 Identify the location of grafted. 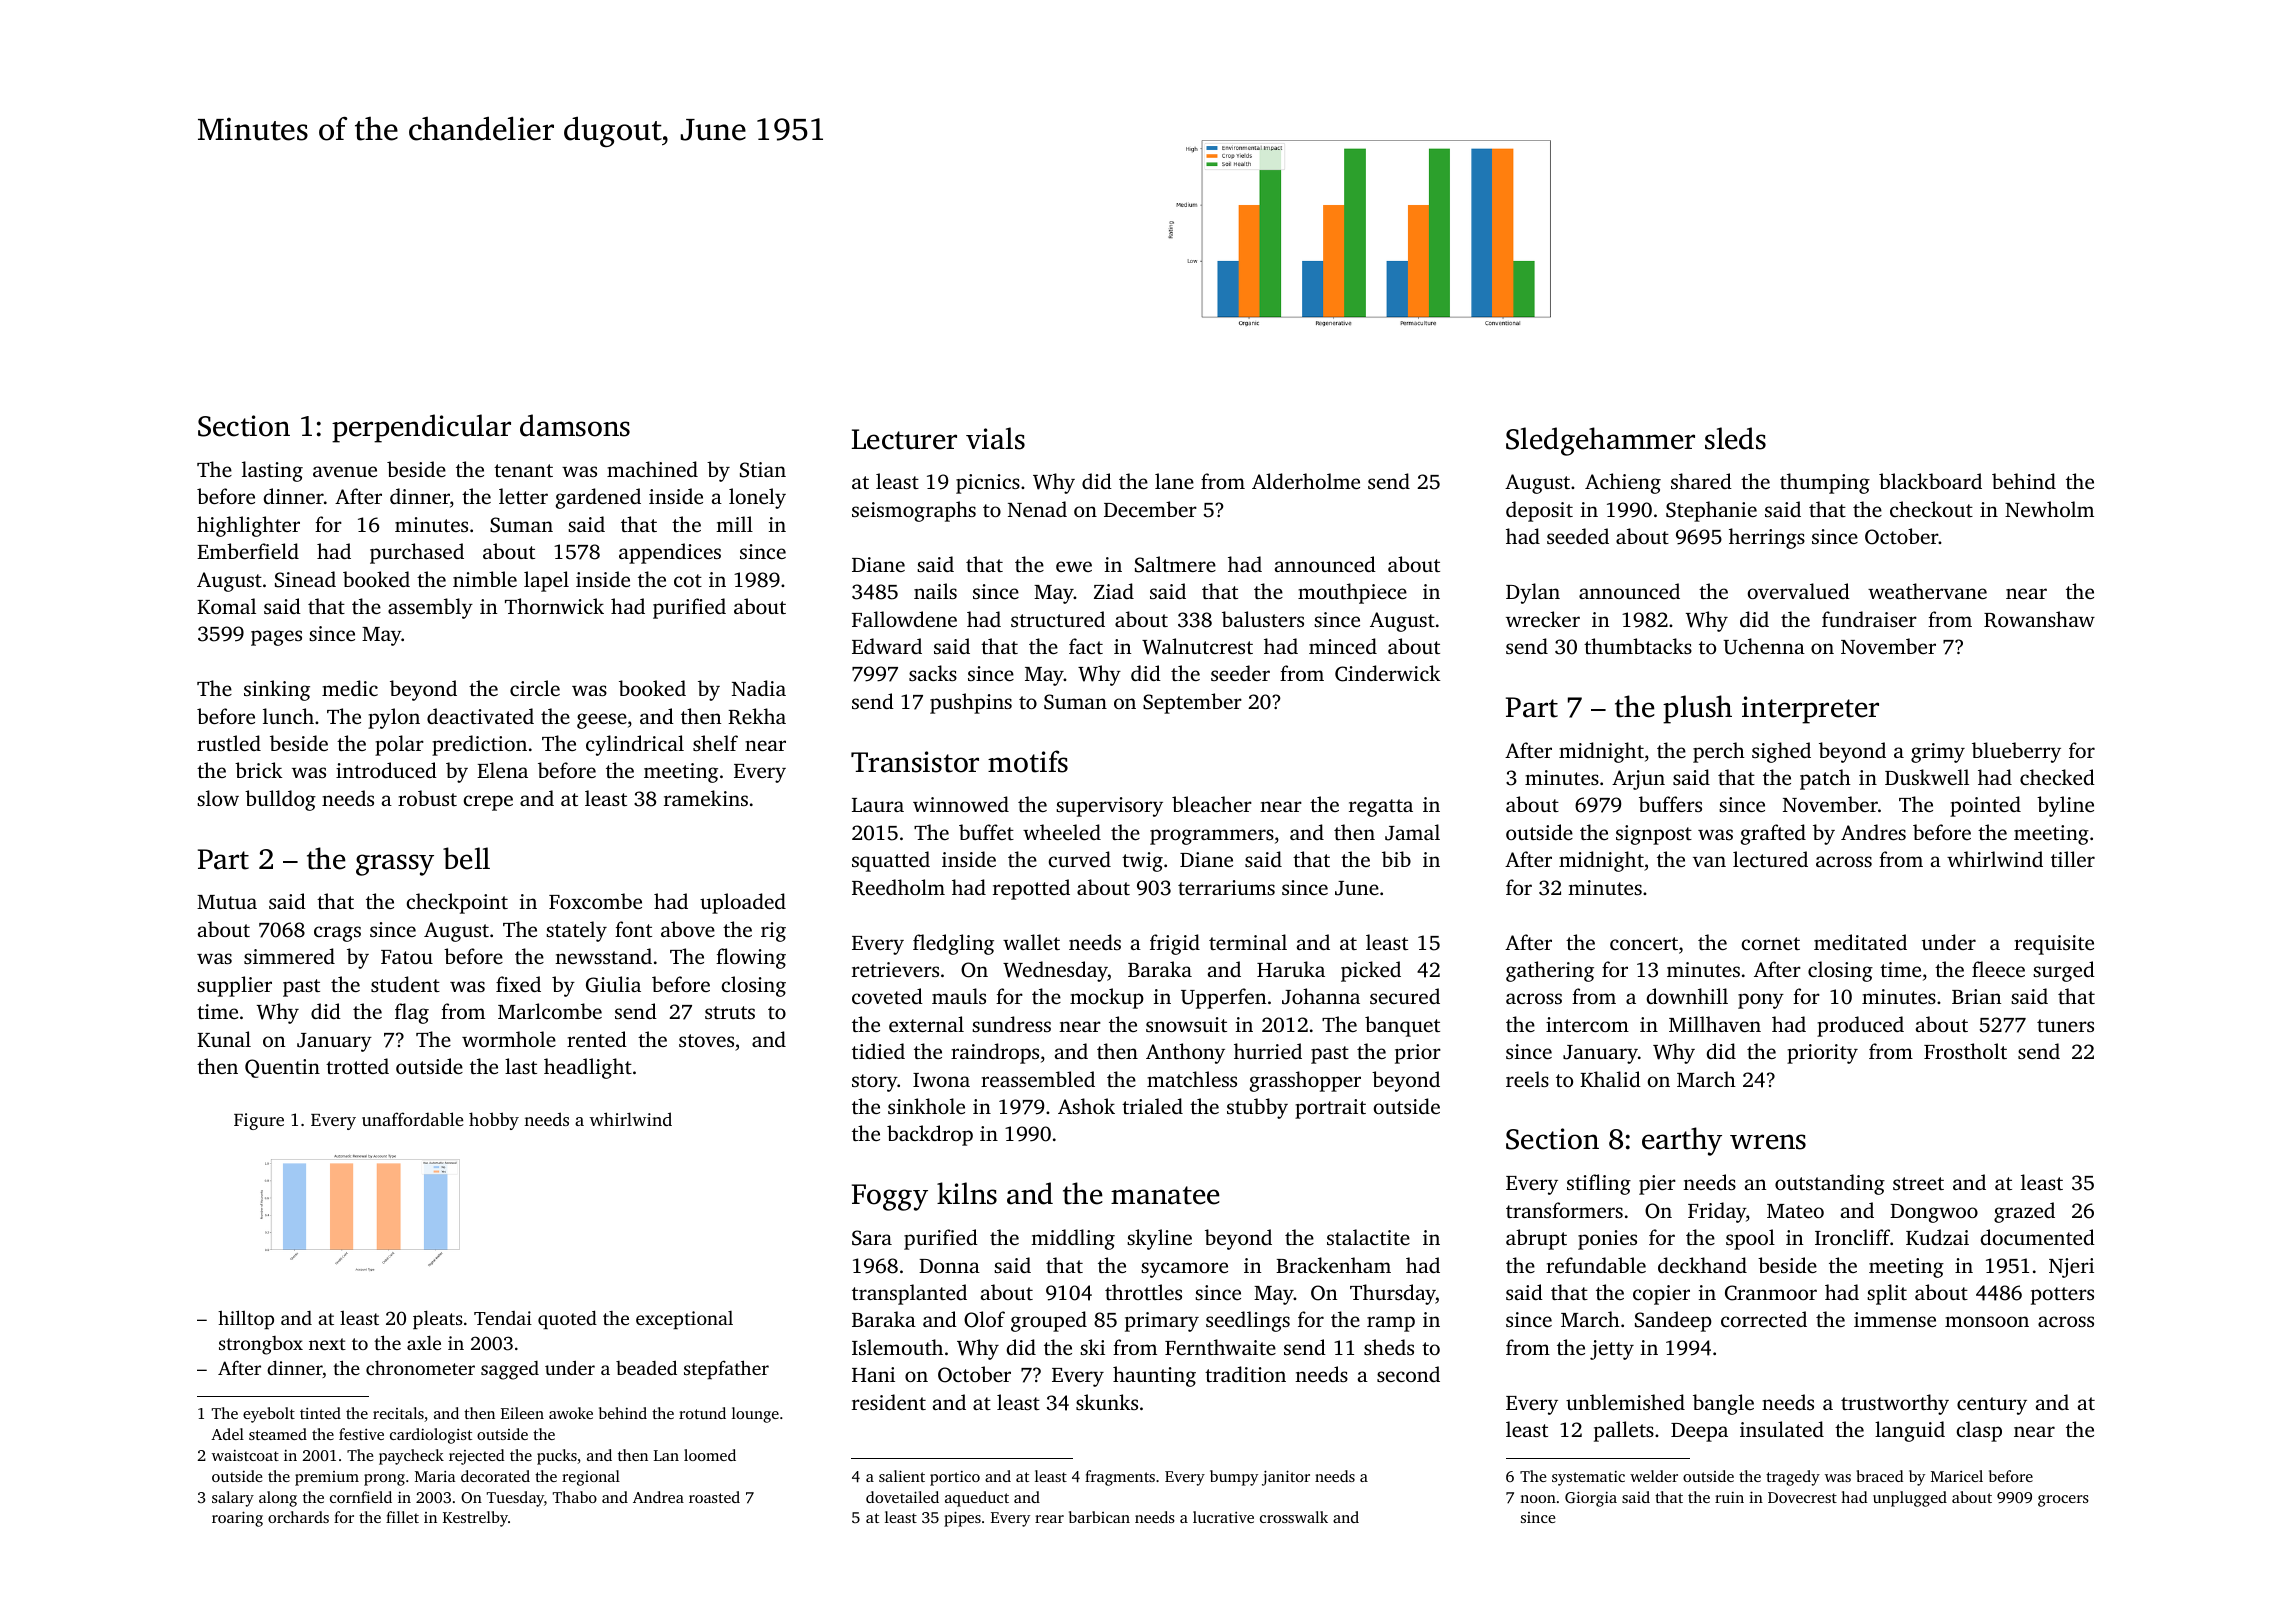
(1773, 834).
